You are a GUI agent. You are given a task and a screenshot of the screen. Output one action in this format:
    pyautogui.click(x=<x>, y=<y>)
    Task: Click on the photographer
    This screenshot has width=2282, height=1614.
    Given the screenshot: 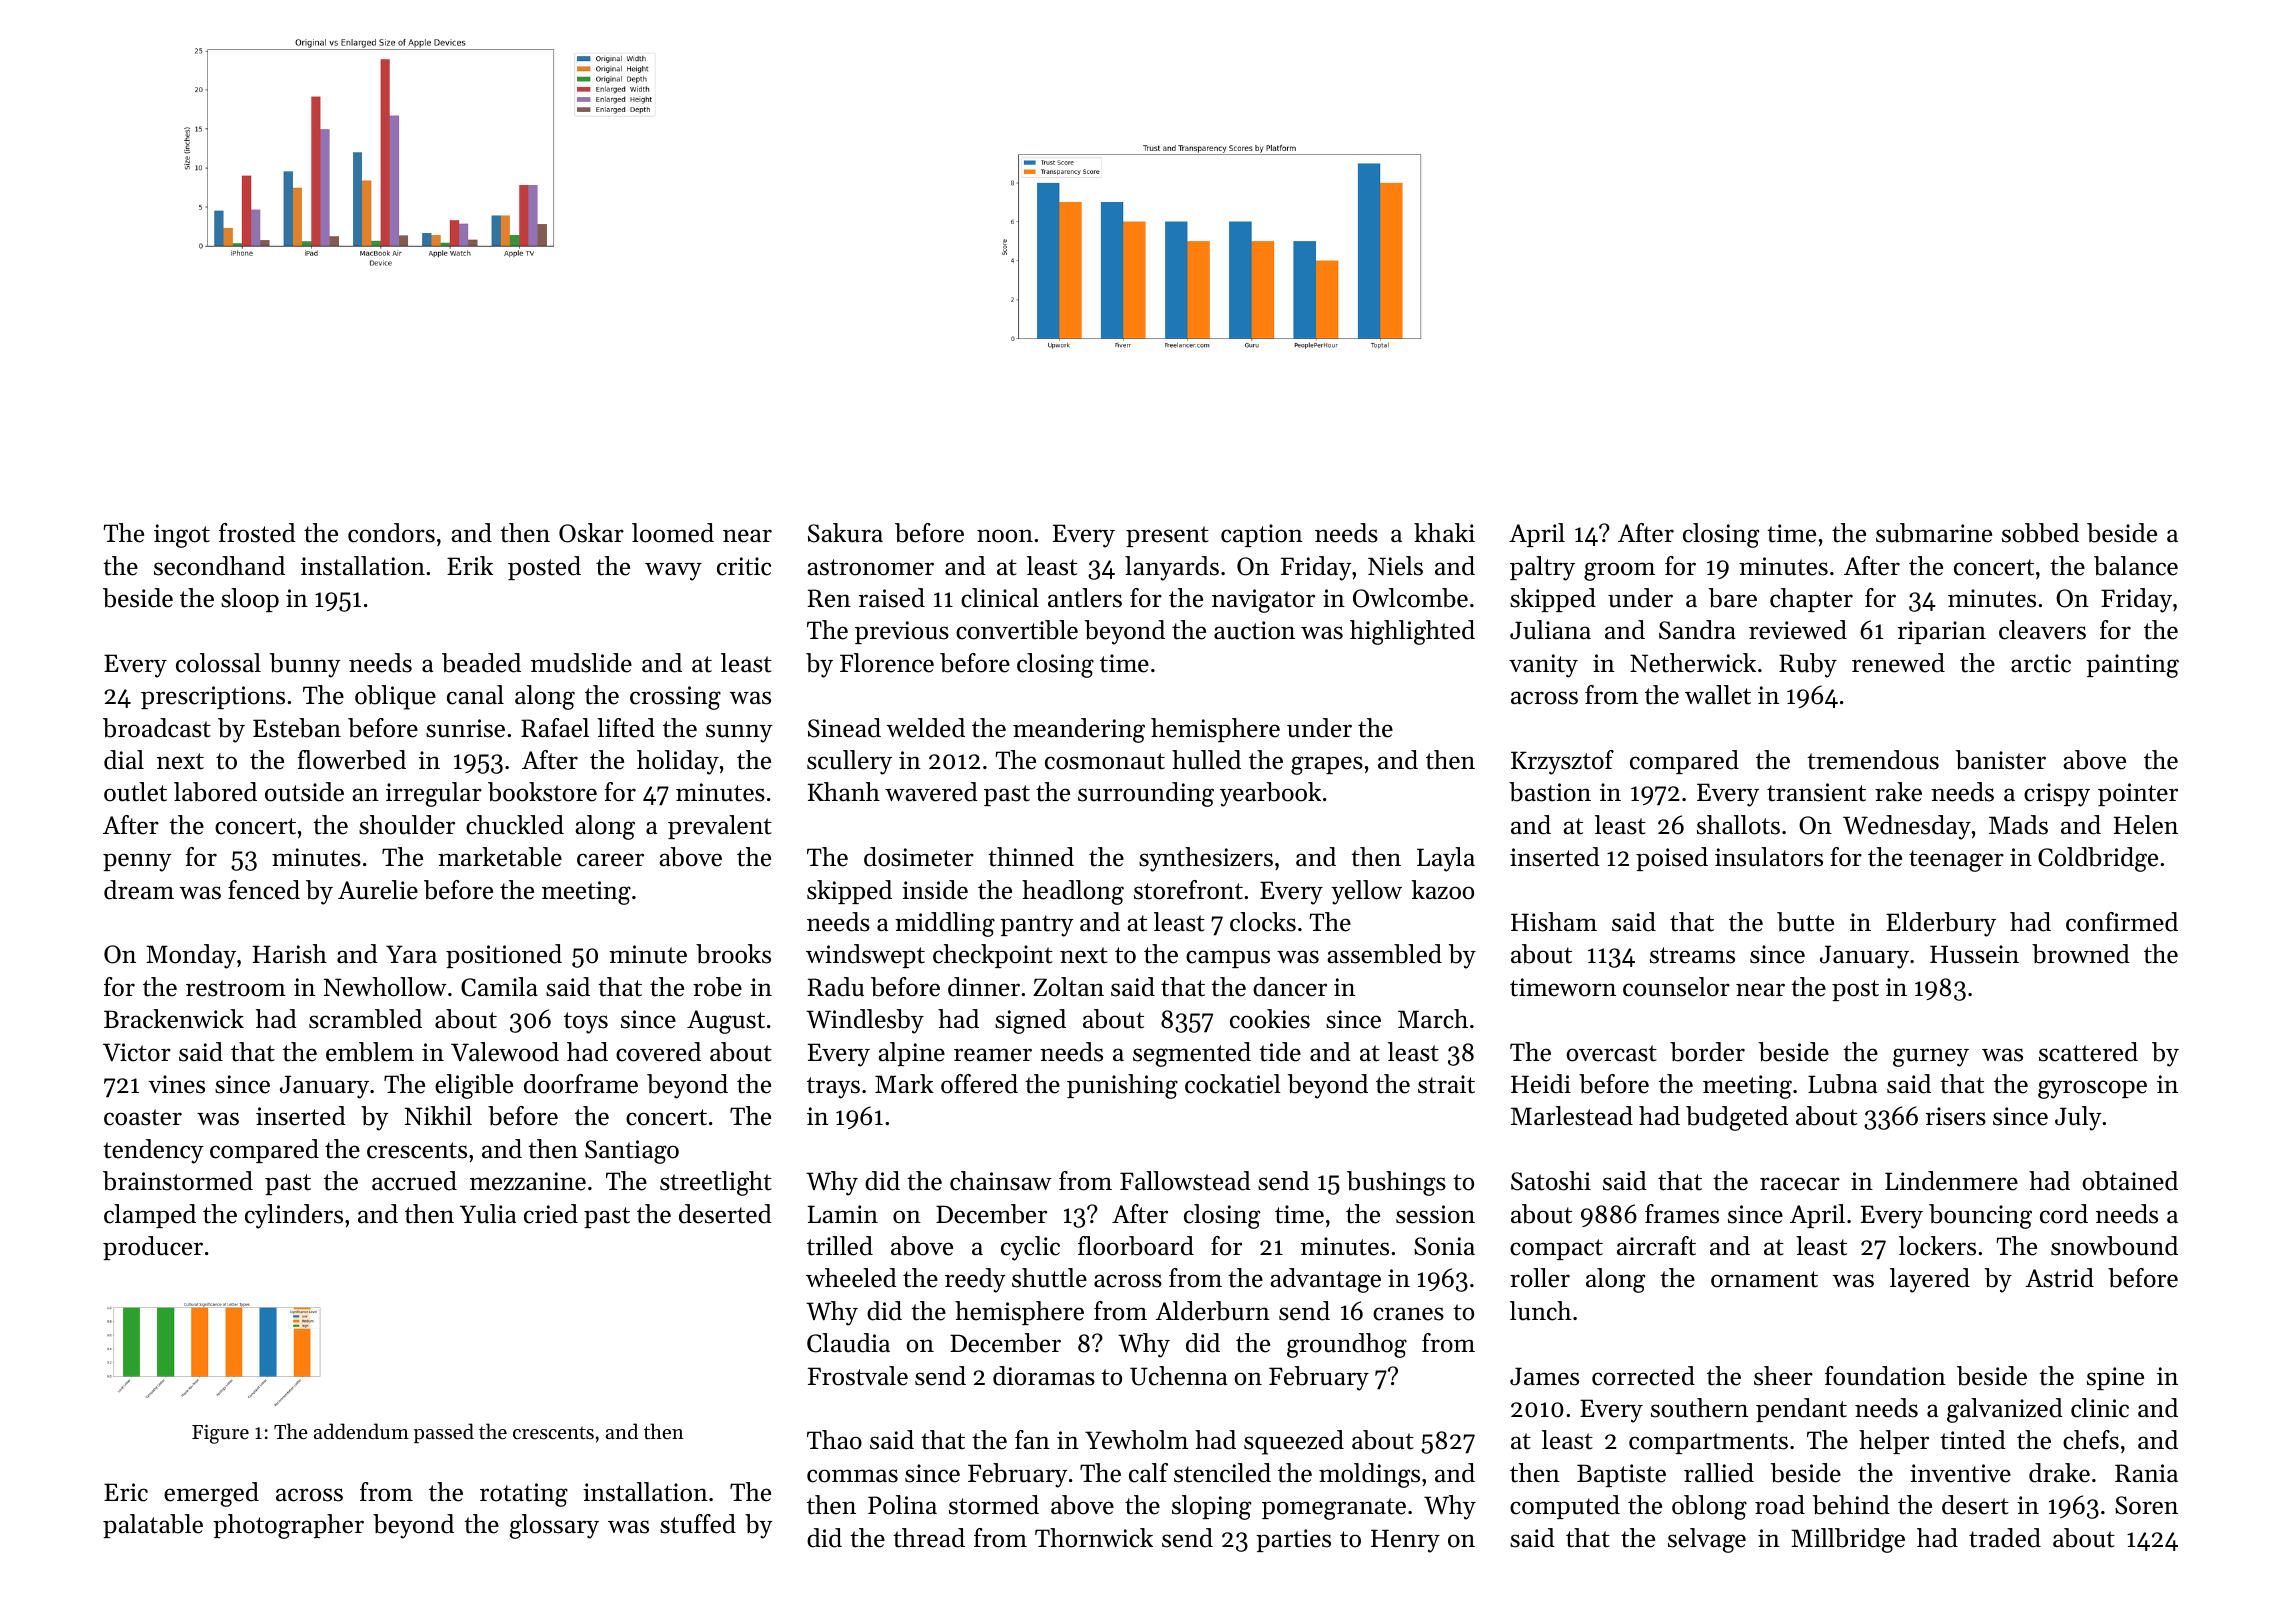 What is the action you would take?
    pyautogui.click(x=288, y=1526)
